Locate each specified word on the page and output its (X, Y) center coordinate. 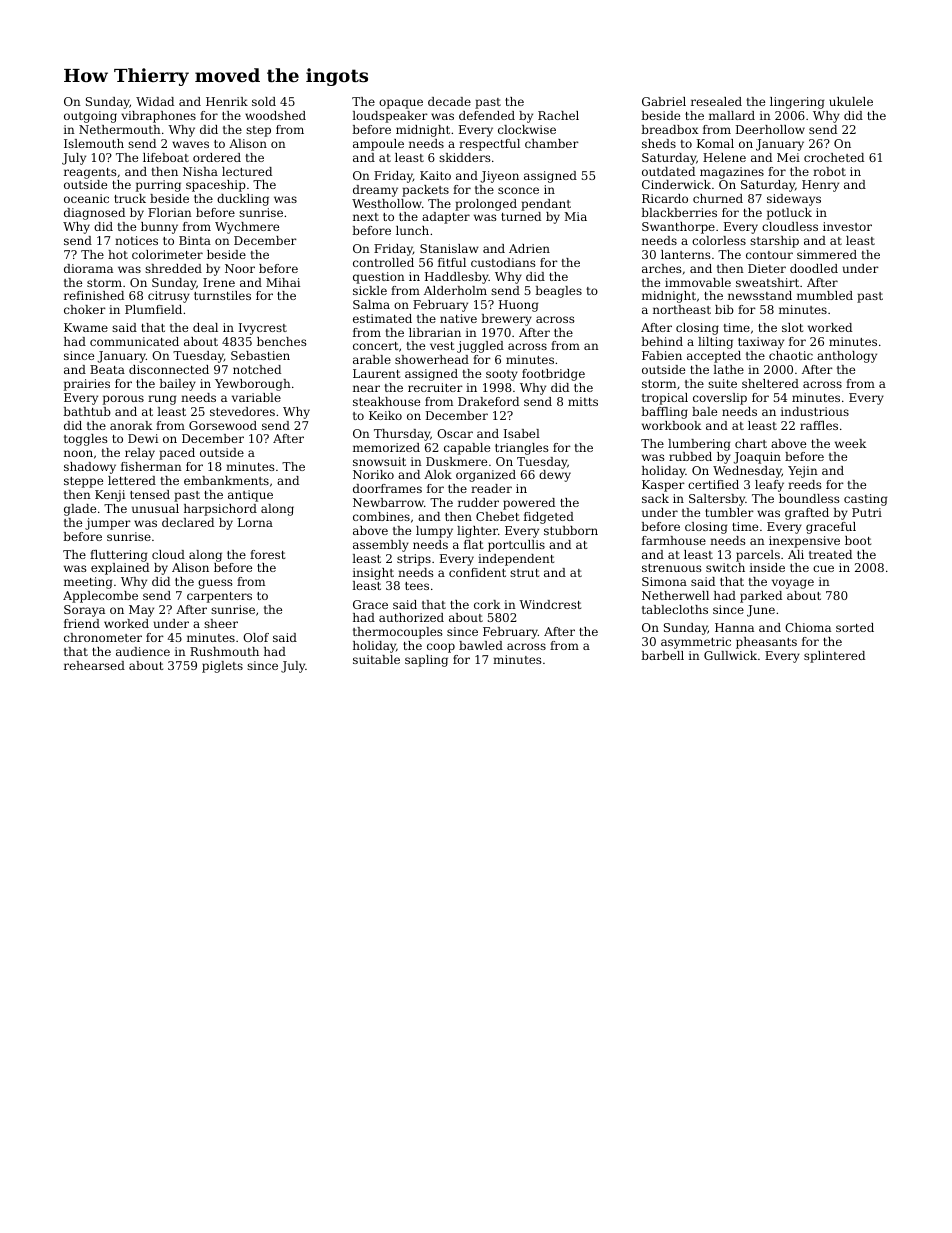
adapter (446, 218)
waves (190, 144)
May (141, 611)
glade (80, 510)
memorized (386, 447)
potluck (789, 214)
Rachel (558, 115)
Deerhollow (770, 129)
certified (713, 484)
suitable (376, 659)
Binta (195, 240)
